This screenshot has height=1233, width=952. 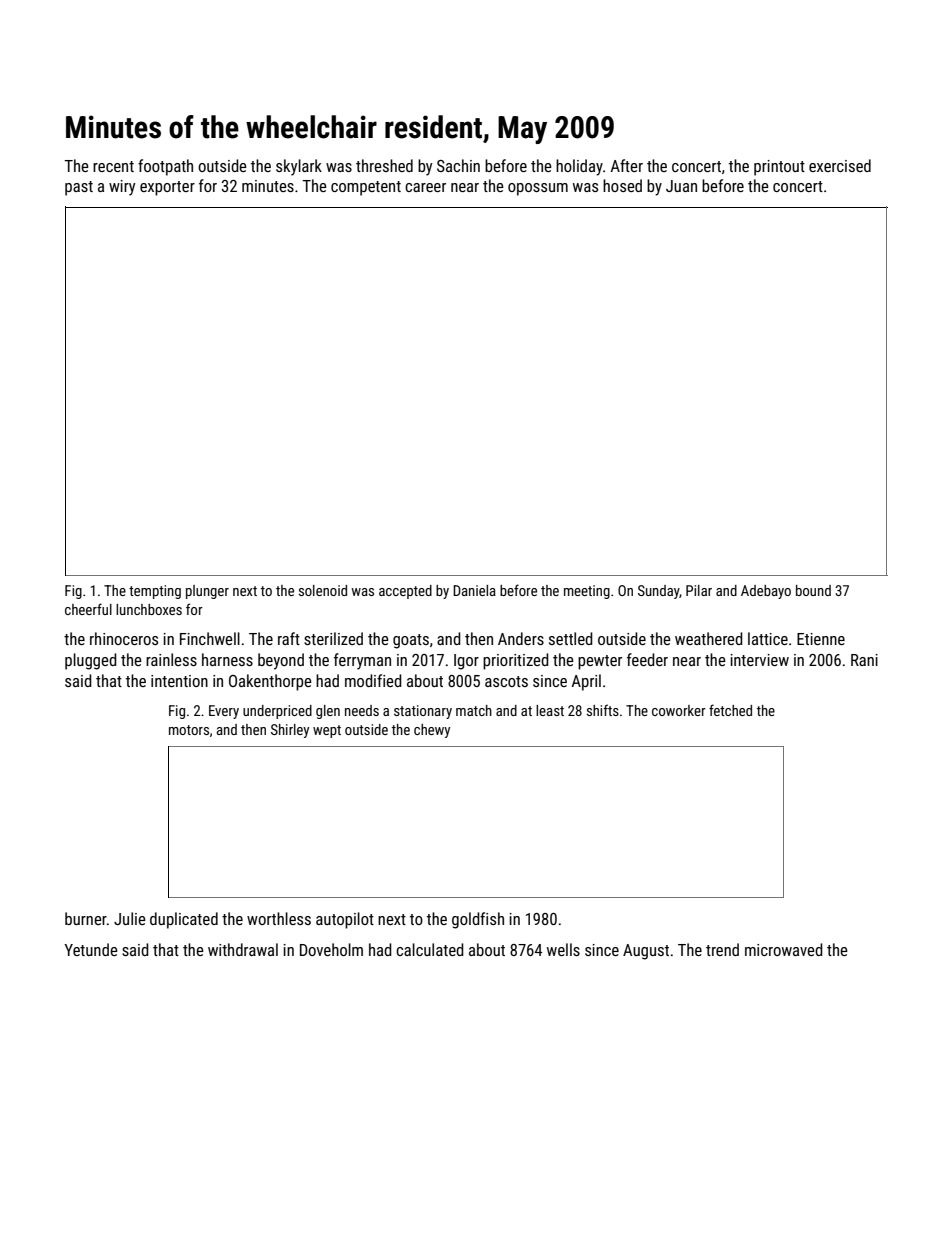 What do you see at coordinates (840, 165) in the screenshot?
I see `exercised` at bounding box center [840, 165].
